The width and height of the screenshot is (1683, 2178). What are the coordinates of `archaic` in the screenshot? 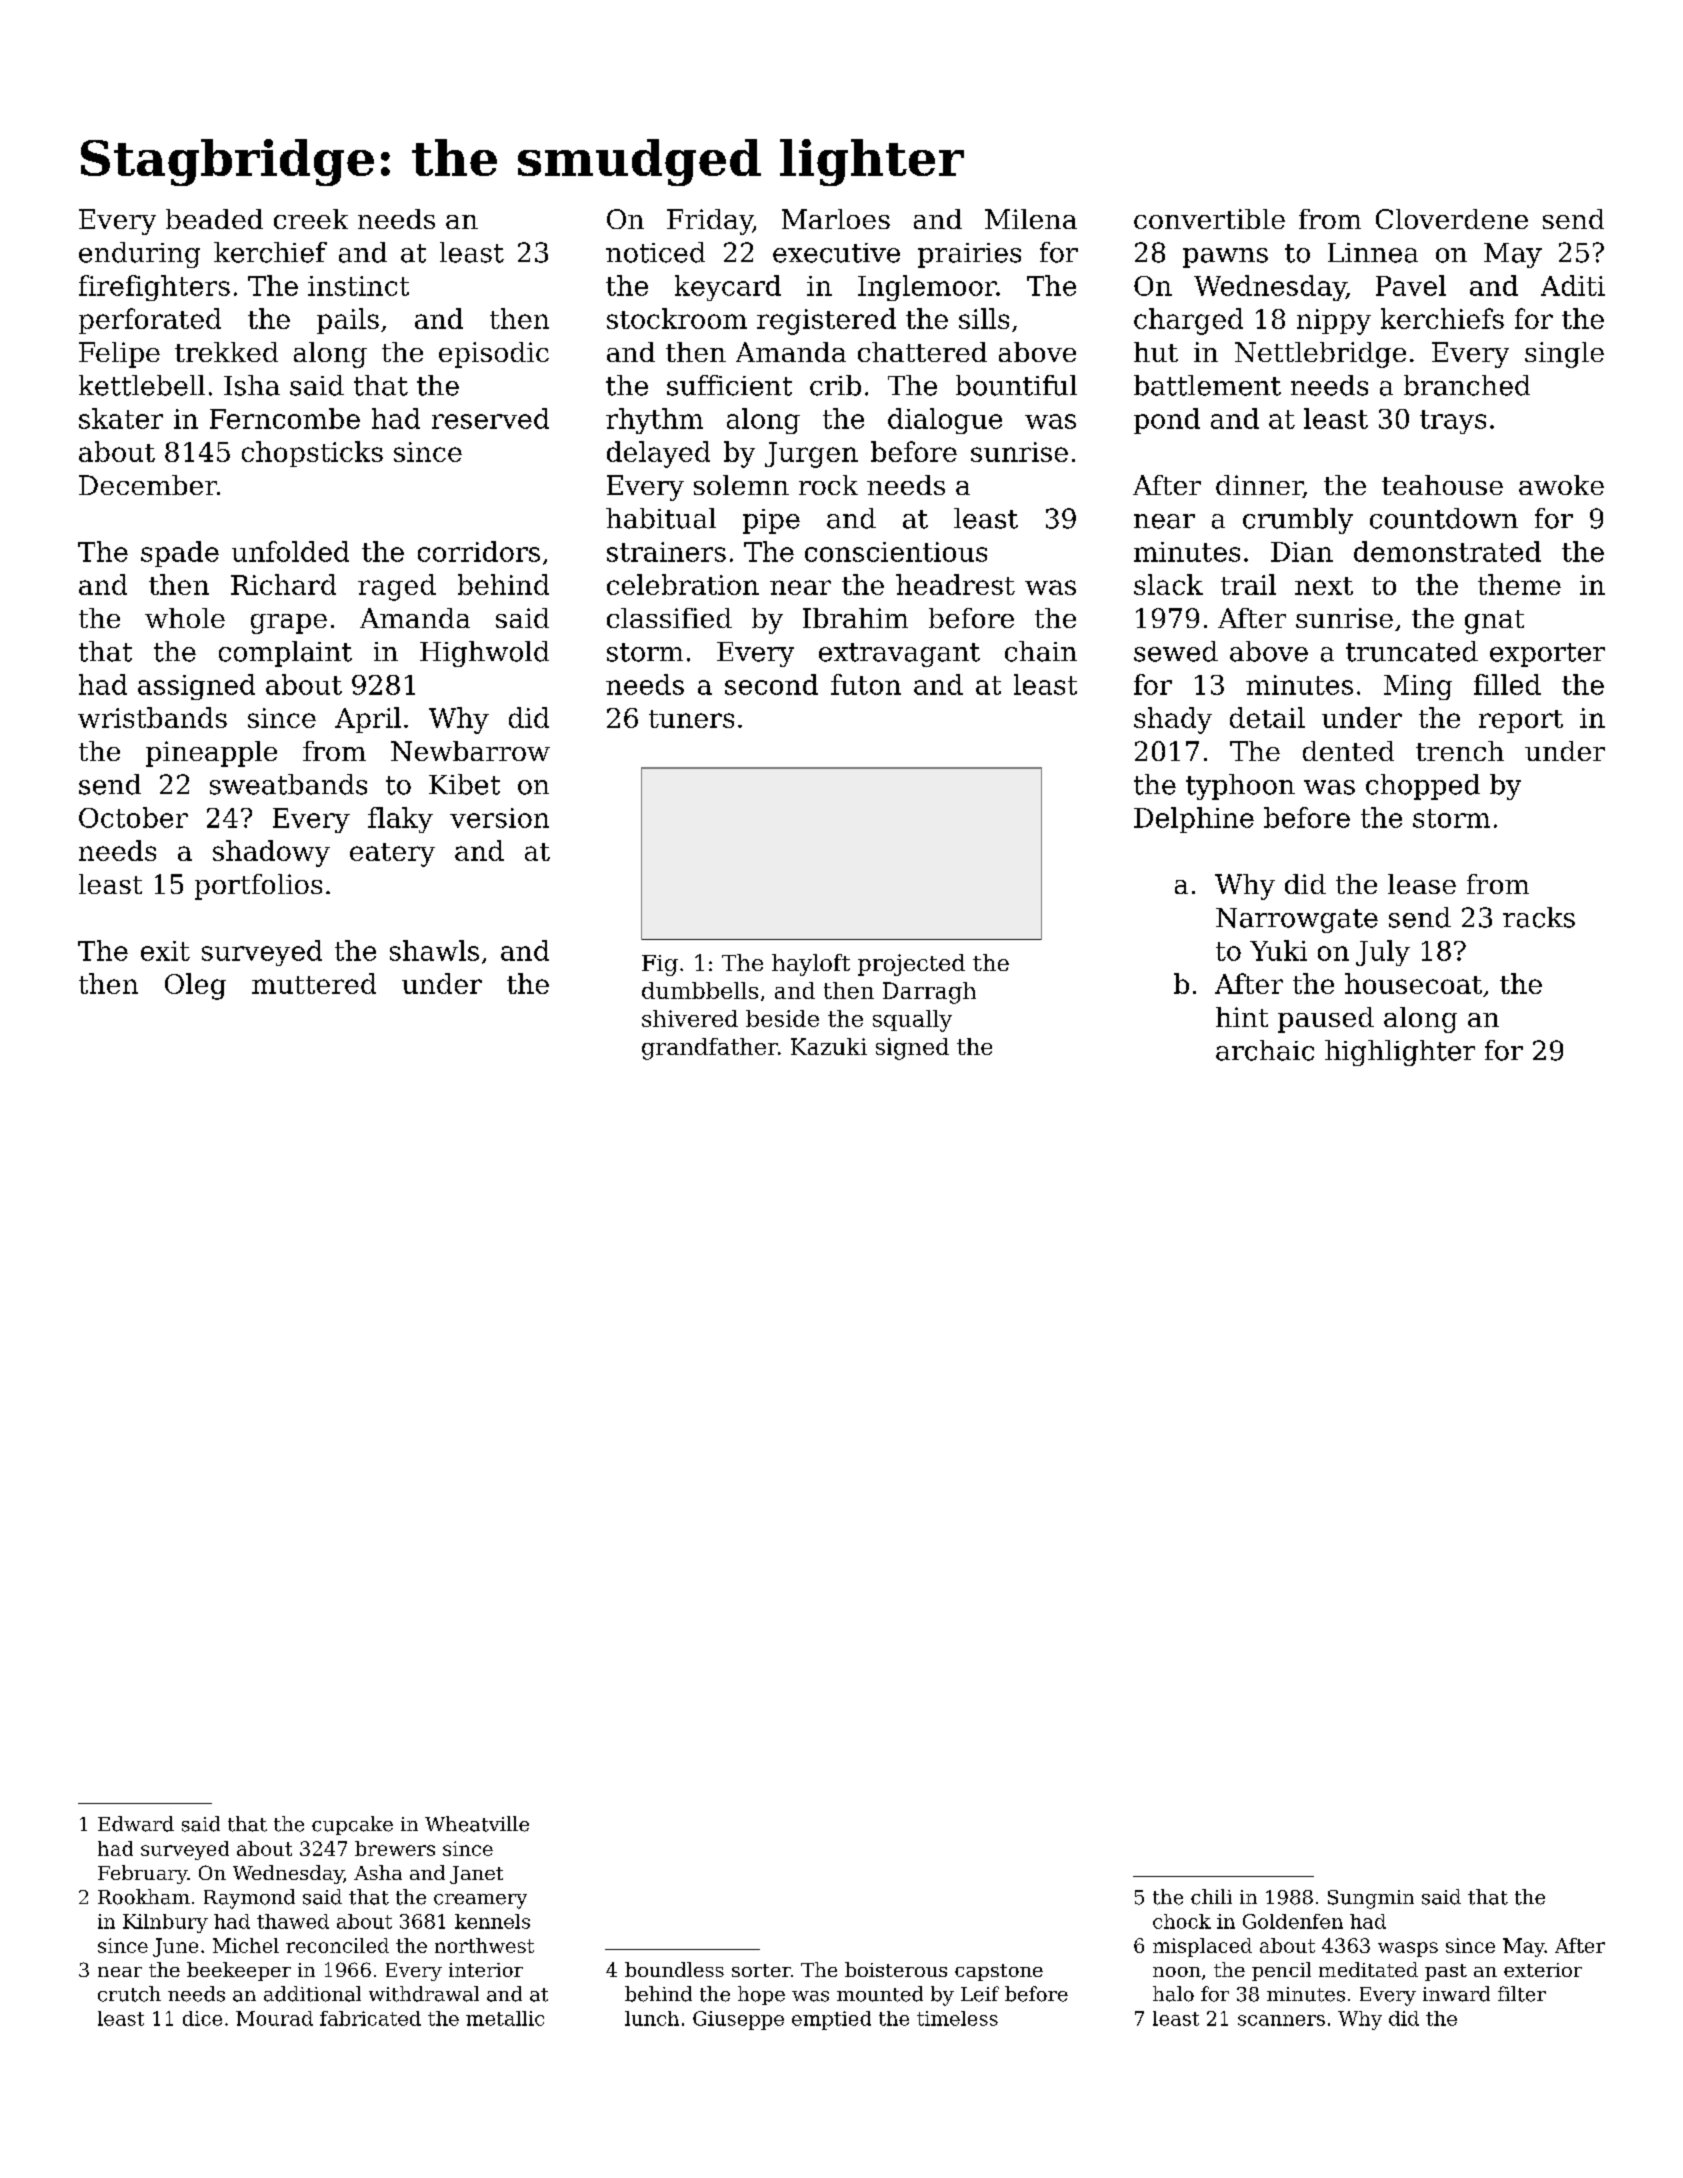 It's located at (1265, 1050).
